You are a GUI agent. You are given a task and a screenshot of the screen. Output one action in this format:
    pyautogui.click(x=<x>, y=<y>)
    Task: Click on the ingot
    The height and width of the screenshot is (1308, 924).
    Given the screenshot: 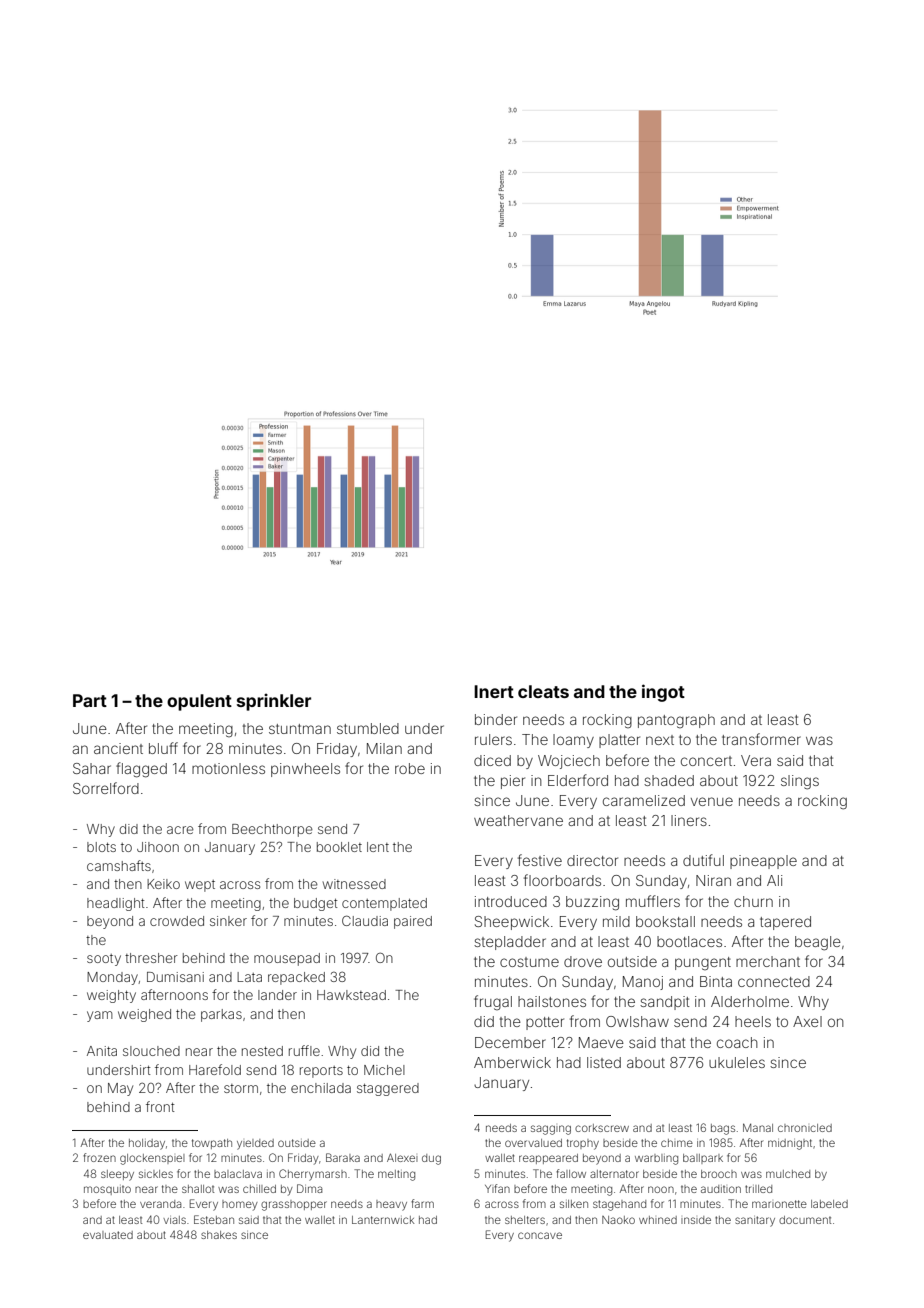 What is the action you would take?
    pyautogui.click(x=663, y=693)
